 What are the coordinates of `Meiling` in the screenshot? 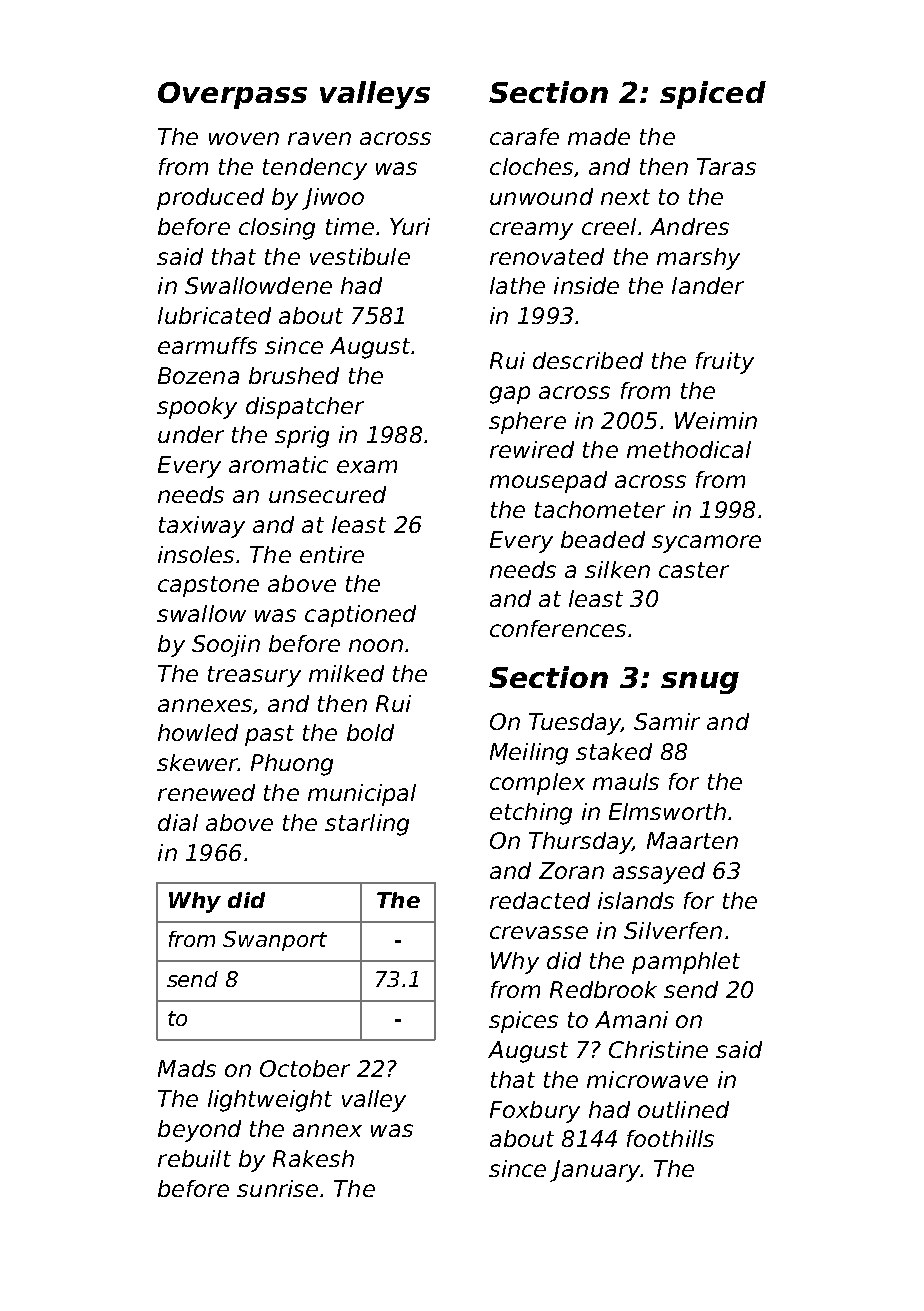 It's located at (529, 754).
